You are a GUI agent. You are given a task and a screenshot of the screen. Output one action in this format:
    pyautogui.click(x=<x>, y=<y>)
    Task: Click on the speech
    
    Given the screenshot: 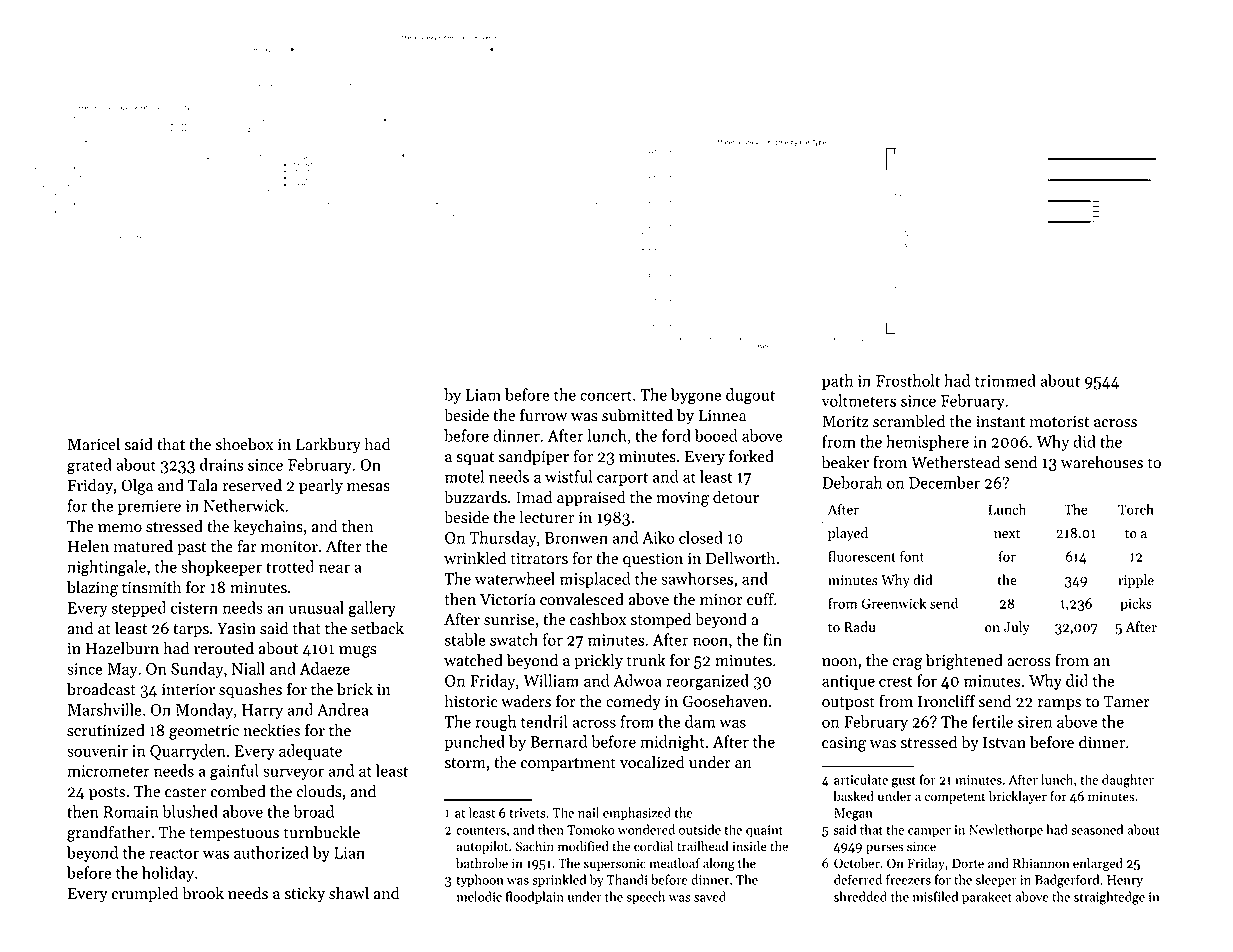 What is the action you would take?
    pyautogui.click(x=645, y=898)
